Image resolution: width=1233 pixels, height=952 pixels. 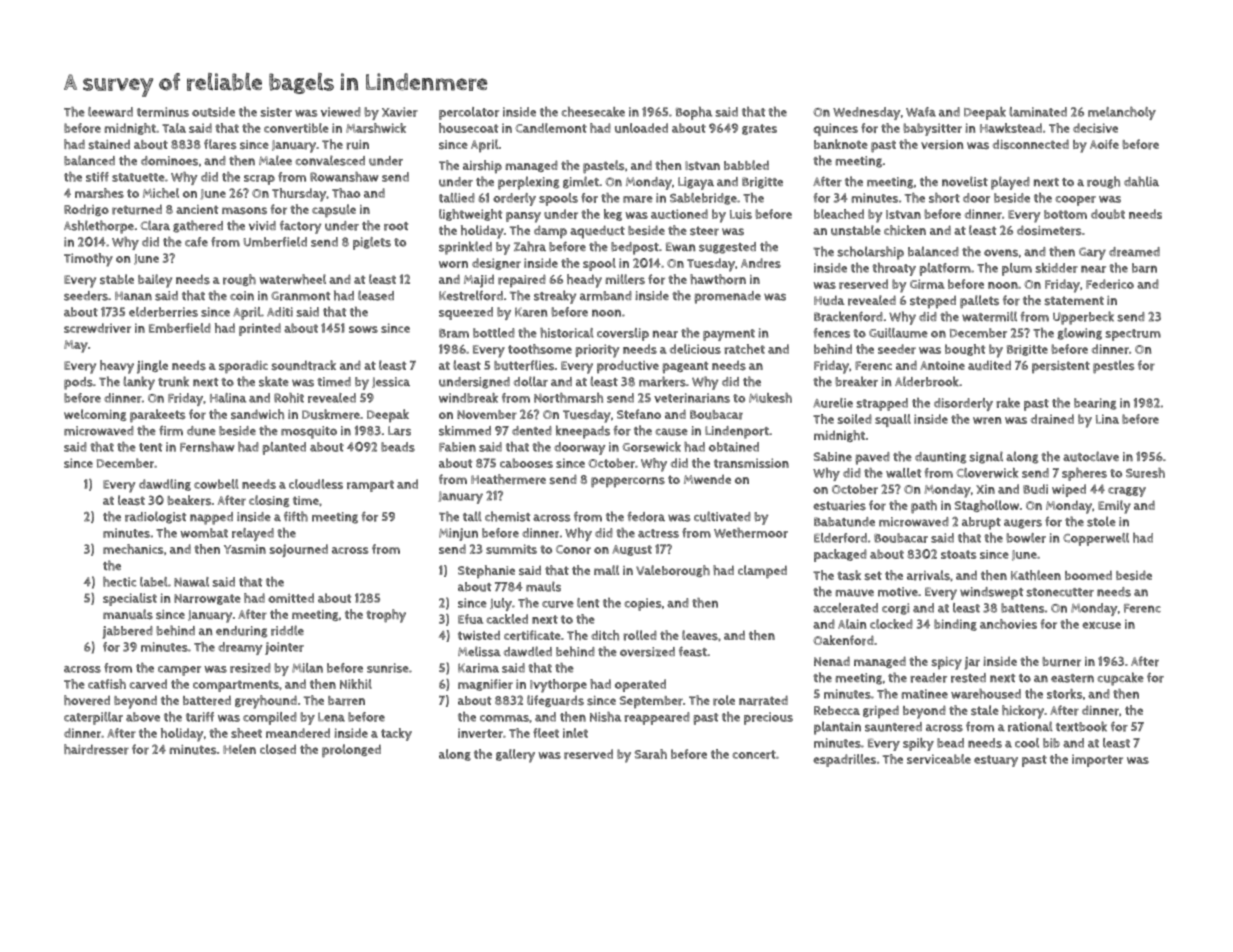 What do you see at coordinates (109, 144) in the screenshot?
I see `stained` at bounding box center [109, 144].
